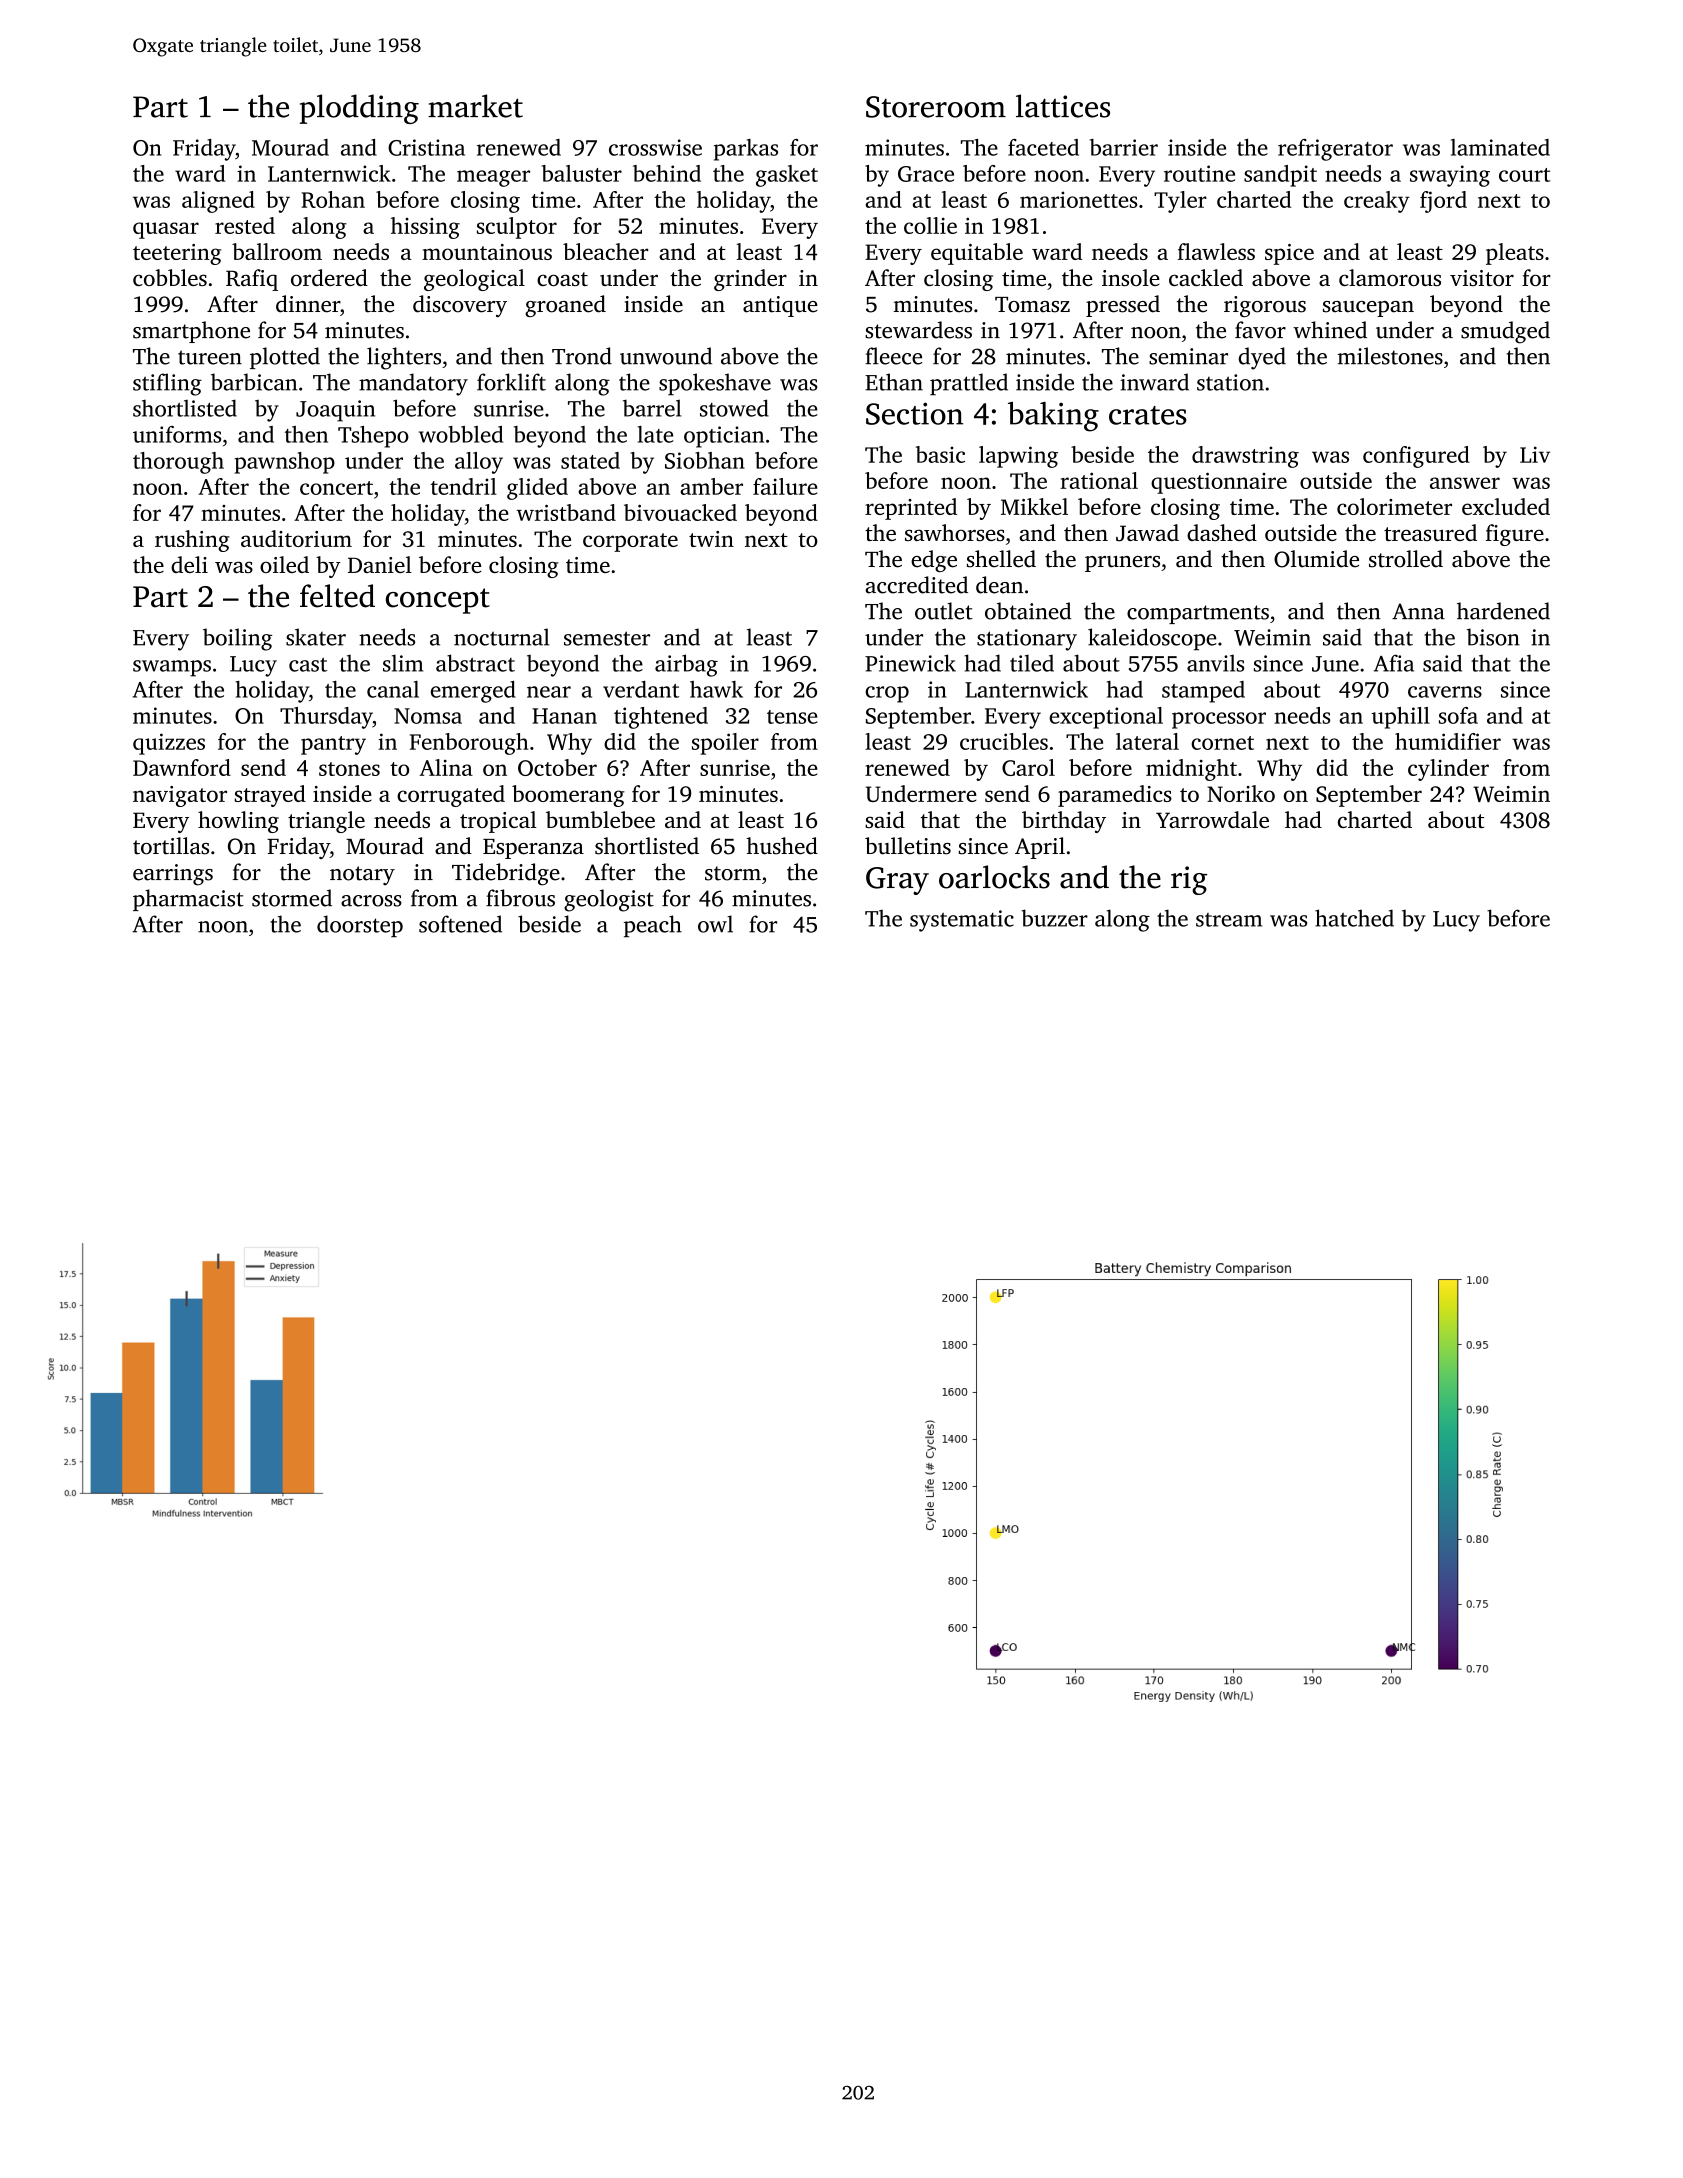  Describe the element at coordinates (1004, 741) in the screenshot. I see `crucibles` at that location.
